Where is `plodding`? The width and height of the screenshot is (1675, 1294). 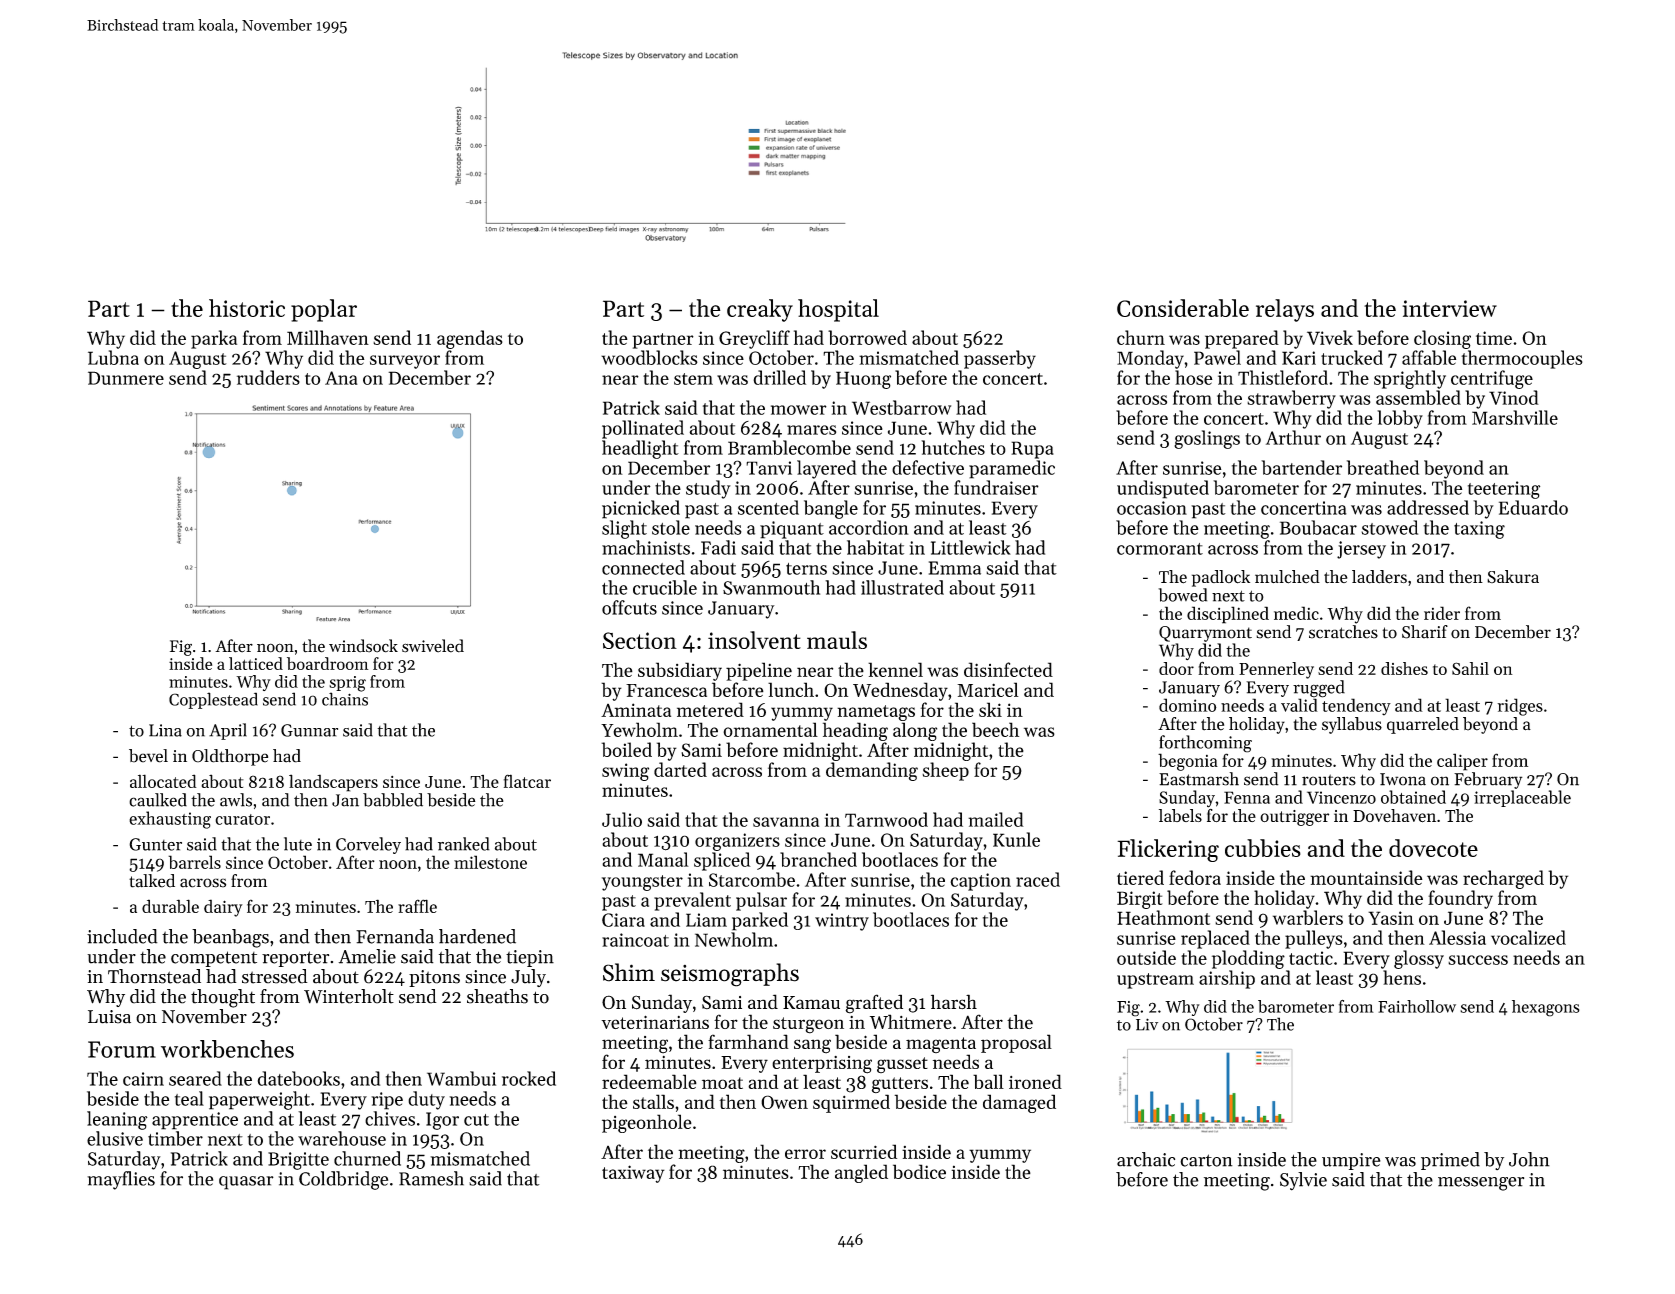
plodding is located at coordinates (1248, 959).
